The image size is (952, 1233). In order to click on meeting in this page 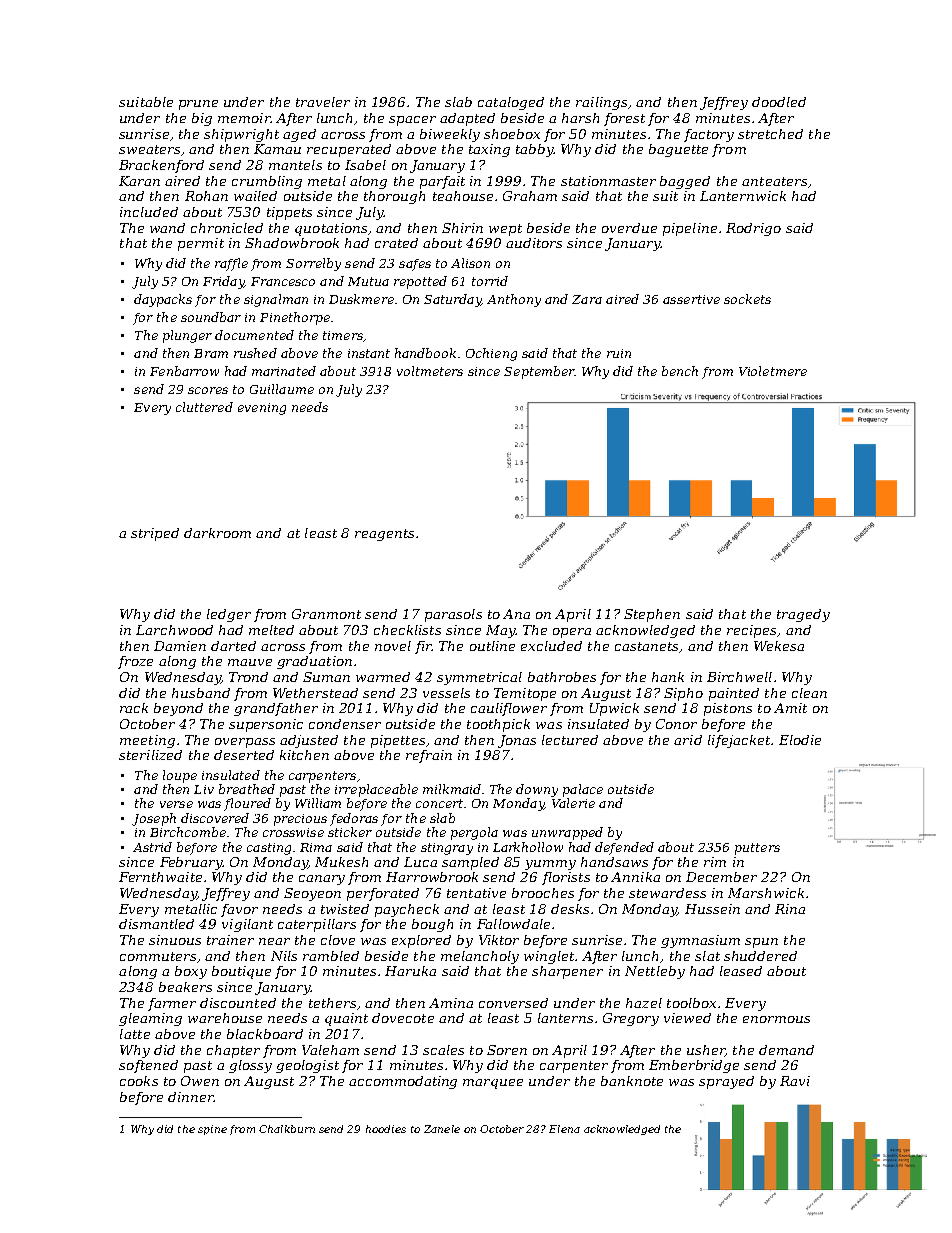, I will do `click(147, 741)`.
